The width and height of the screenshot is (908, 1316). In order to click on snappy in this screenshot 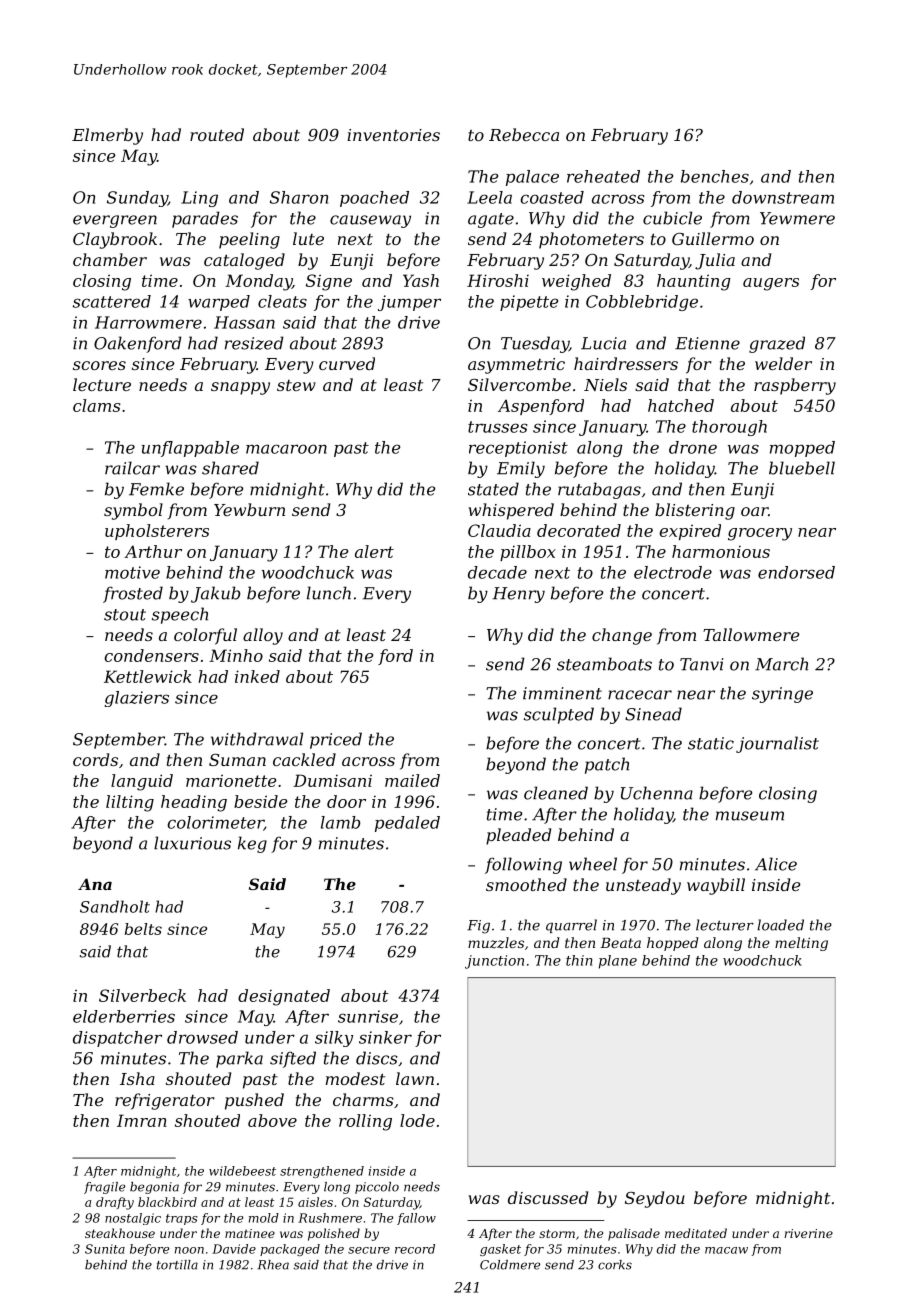, I will do `click(240, 388)`.
